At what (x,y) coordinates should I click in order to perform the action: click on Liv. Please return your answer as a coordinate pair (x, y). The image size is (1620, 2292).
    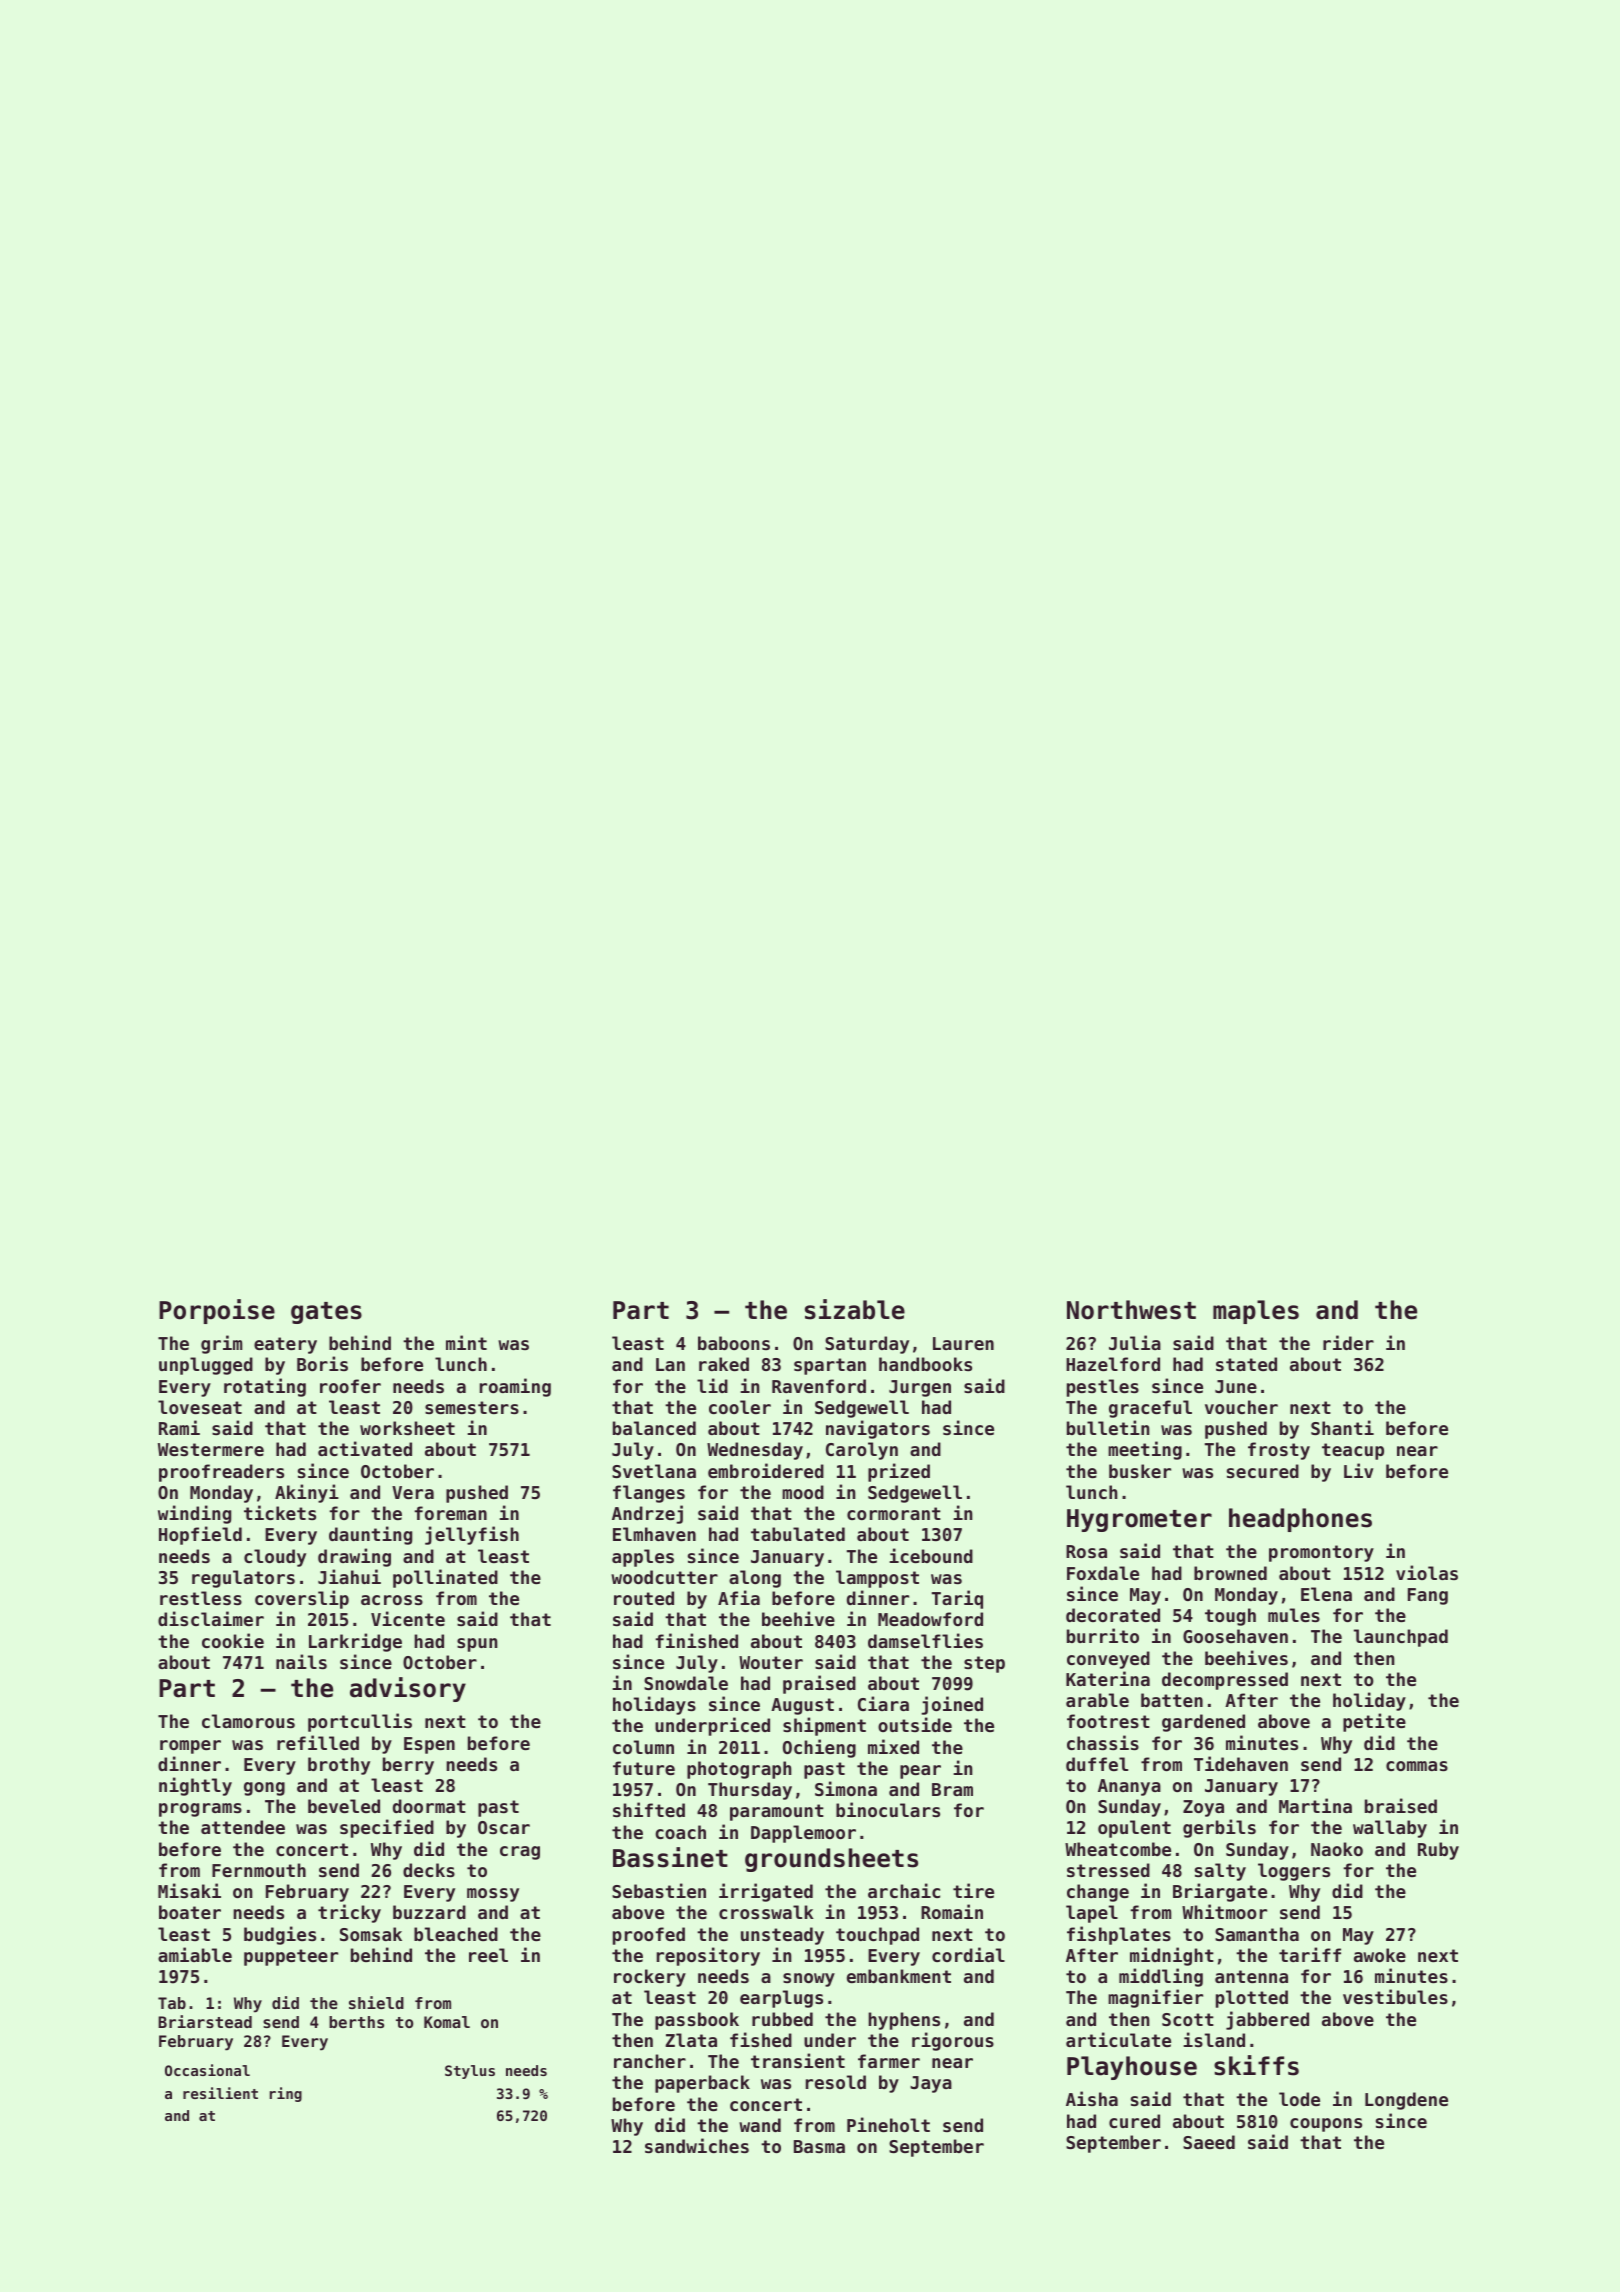
    Looking at the image, I should click on (1358, 1470).
